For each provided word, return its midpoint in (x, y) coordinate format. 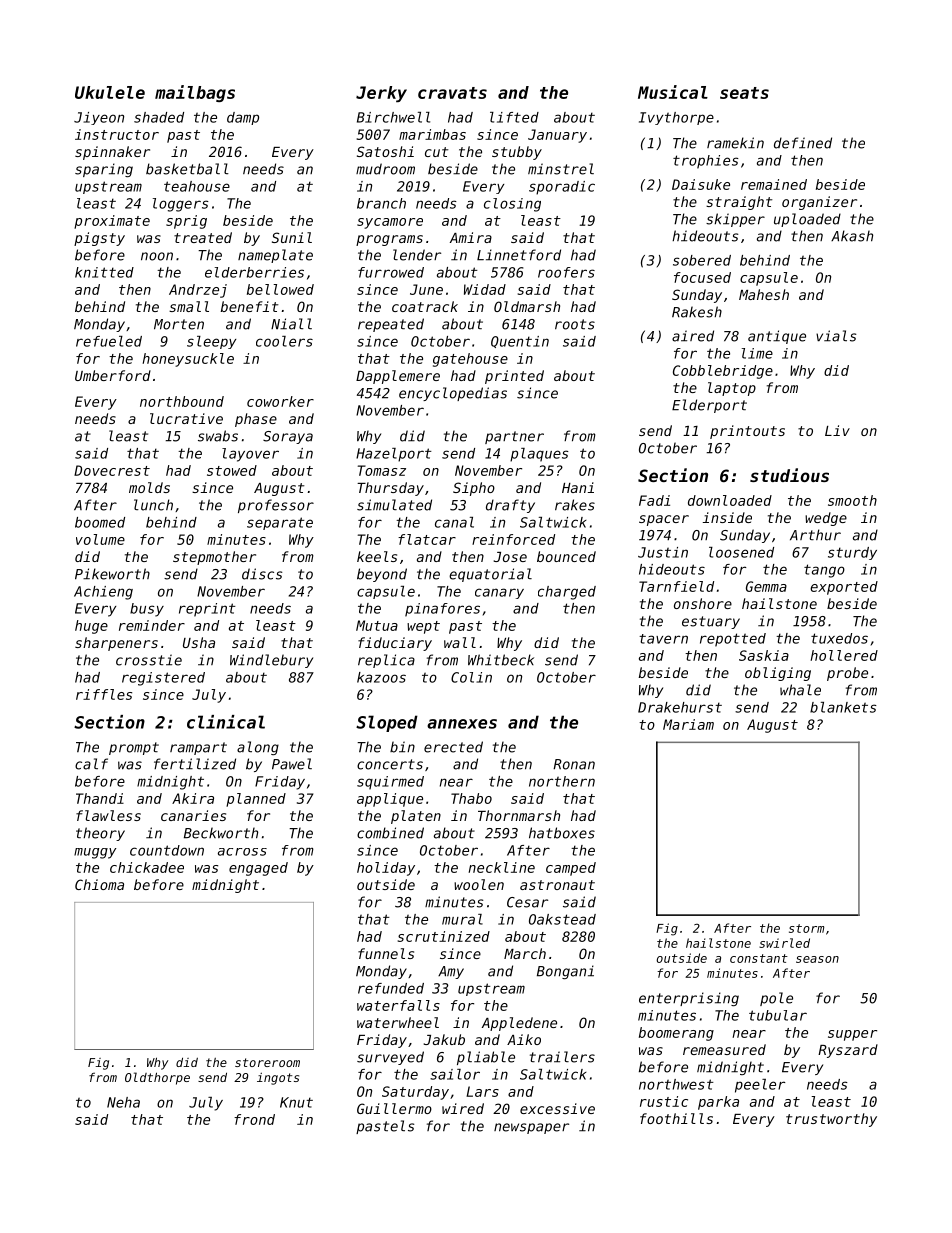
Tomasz (382, 470)
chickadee (147, 867)
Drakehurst (680, 707)
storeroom (267, 1062)
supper (852, 1035)
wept (423, 627)
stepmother (214, 558)
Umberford (113, 375)
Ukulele (110, 92)
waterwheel (398, 1022)
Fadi (654, 500)
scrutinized (444, 936)
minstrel (561, 169)
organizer (819, 203)
